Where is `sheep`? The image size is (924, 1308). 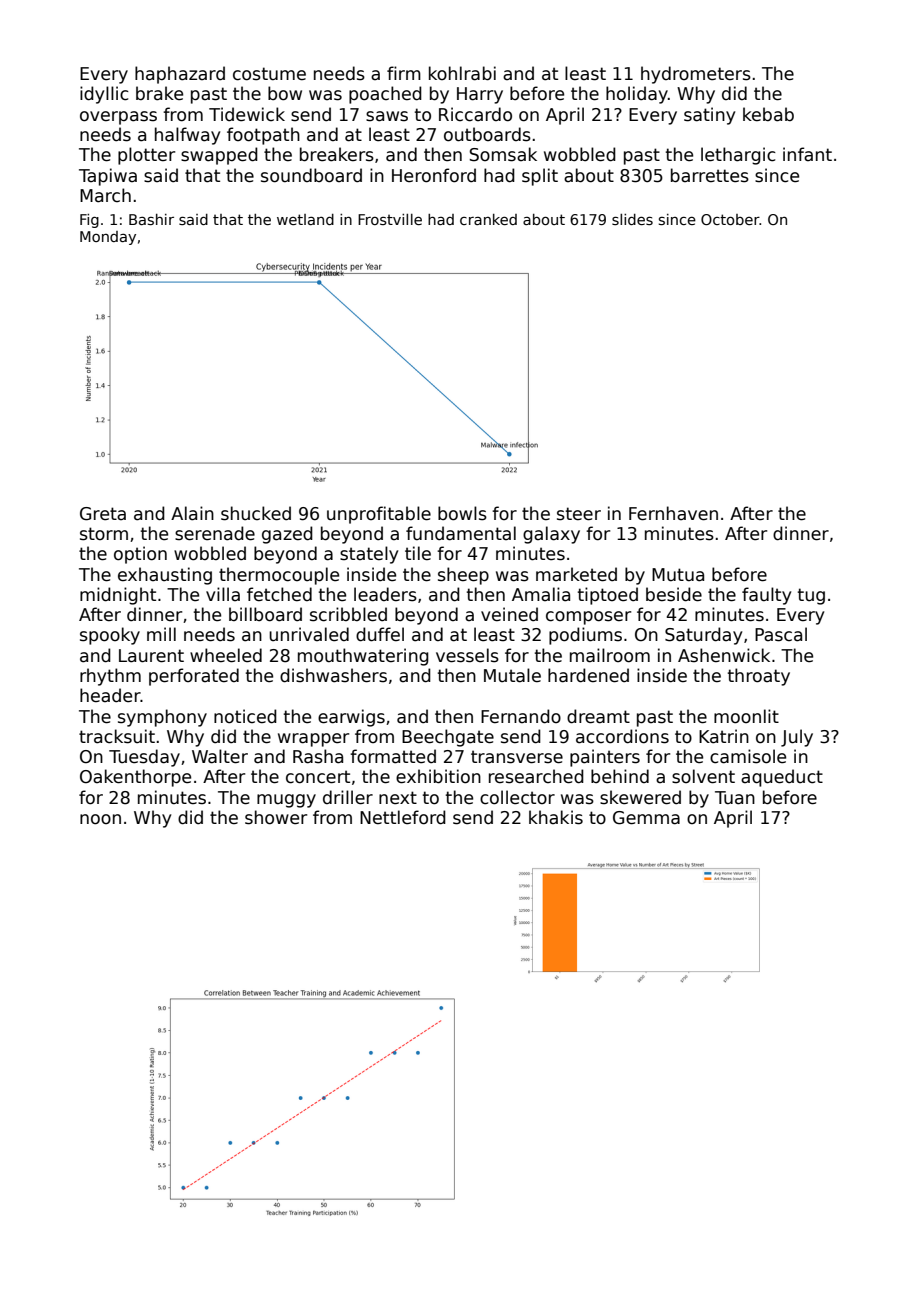 sheep is located at coordinates (463, 576).
